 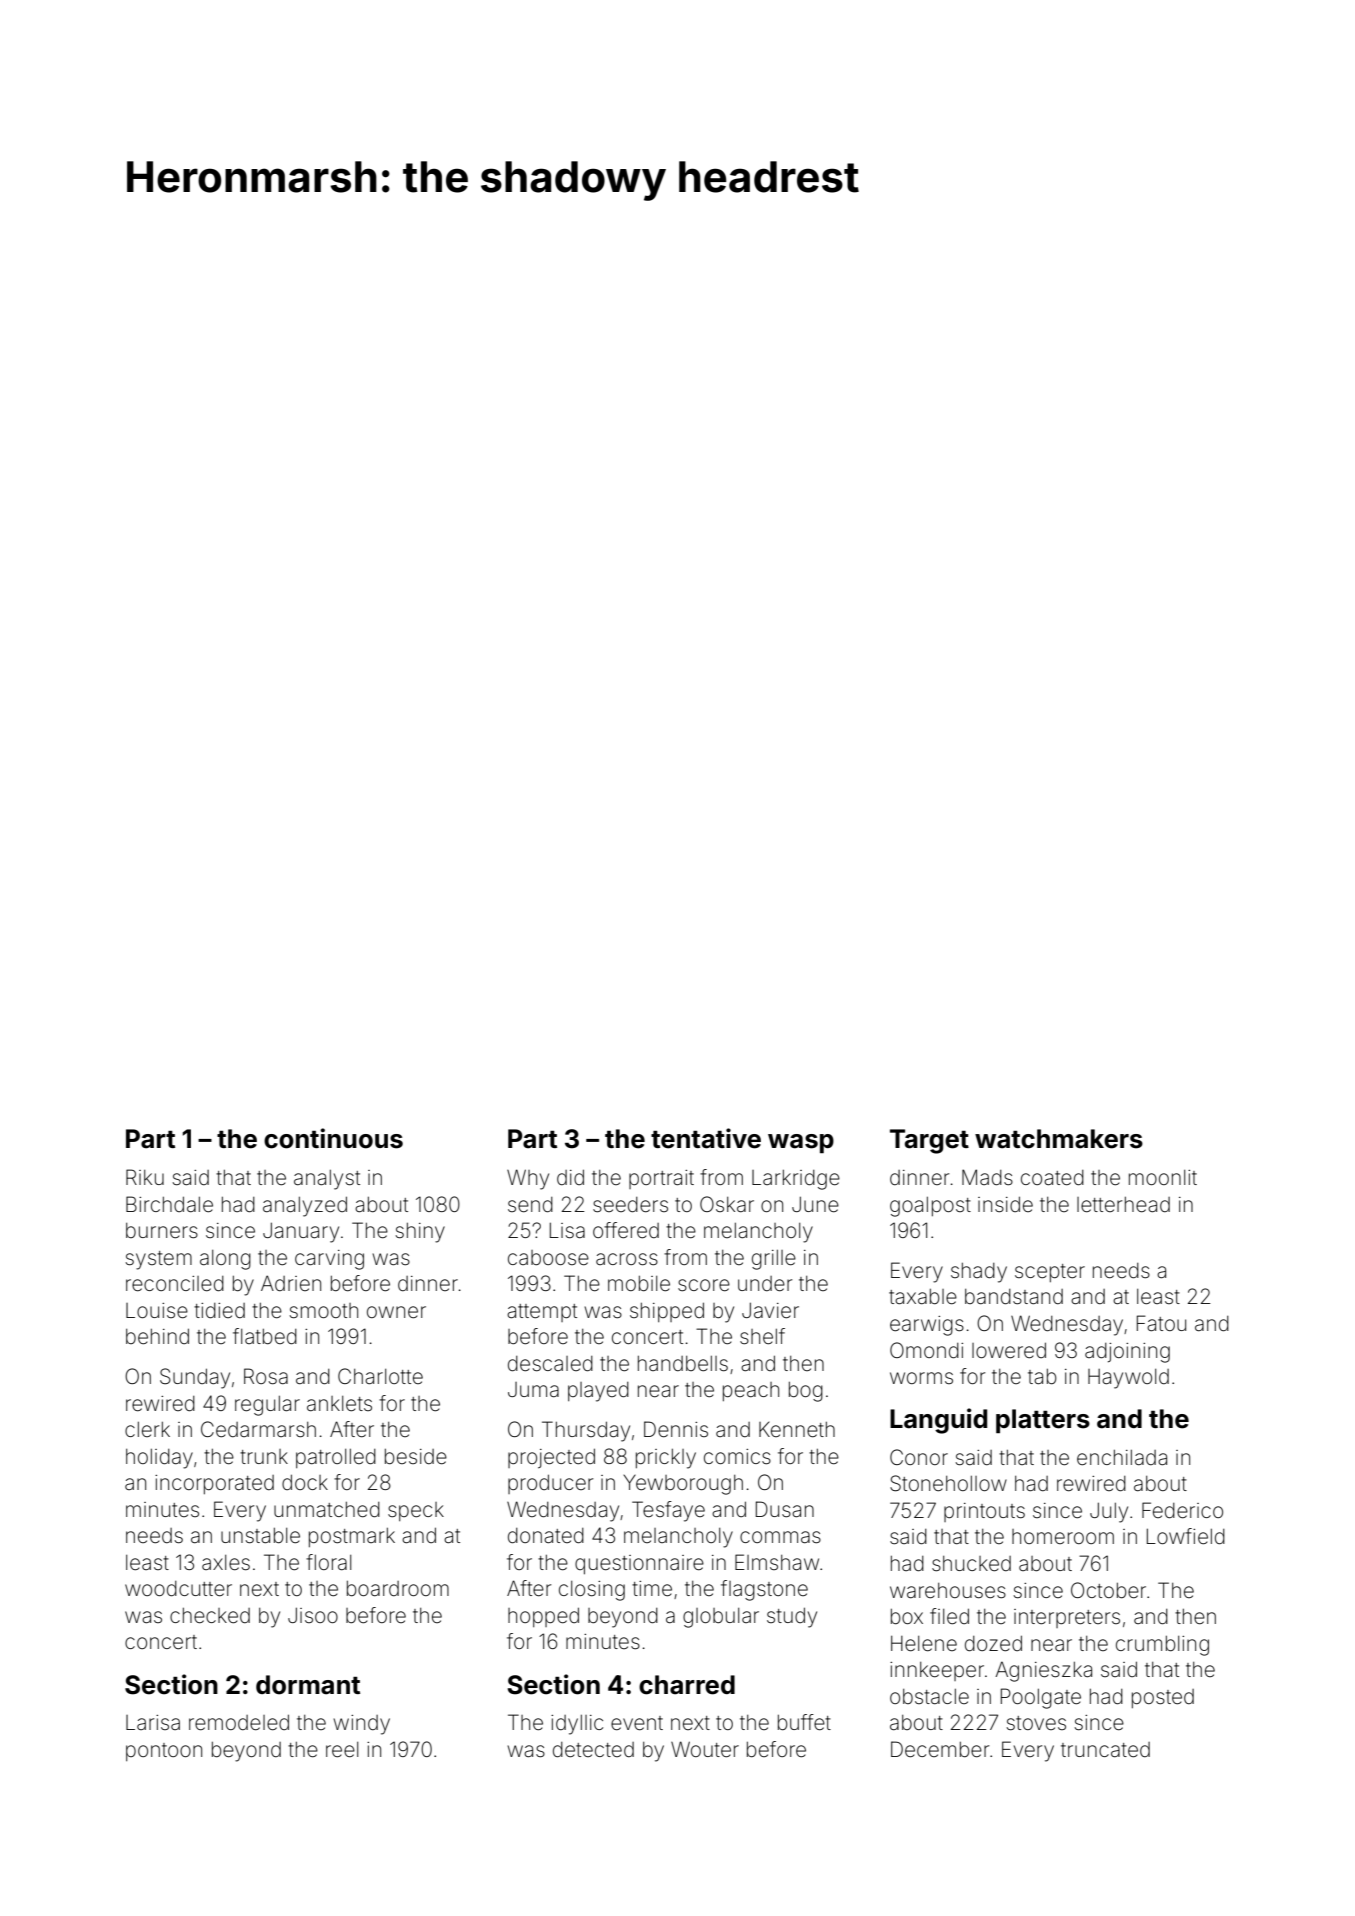 I want to click on watchmakers, so click(x=1059, y=1139).
